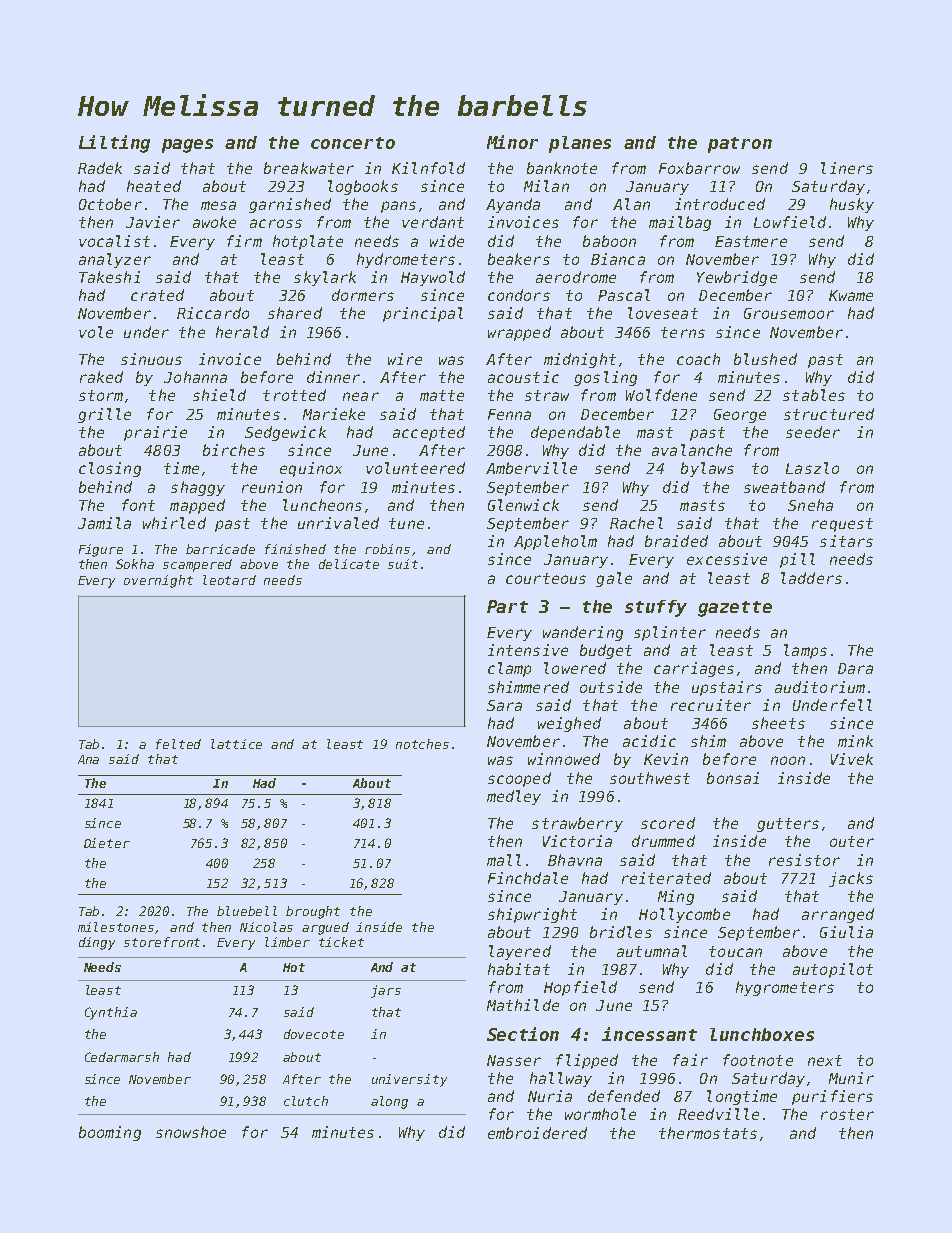 This image has height=1233, width=952. Describe the element at coordinates (737, 278) in the image. I see `Yewbridge` at that location.
